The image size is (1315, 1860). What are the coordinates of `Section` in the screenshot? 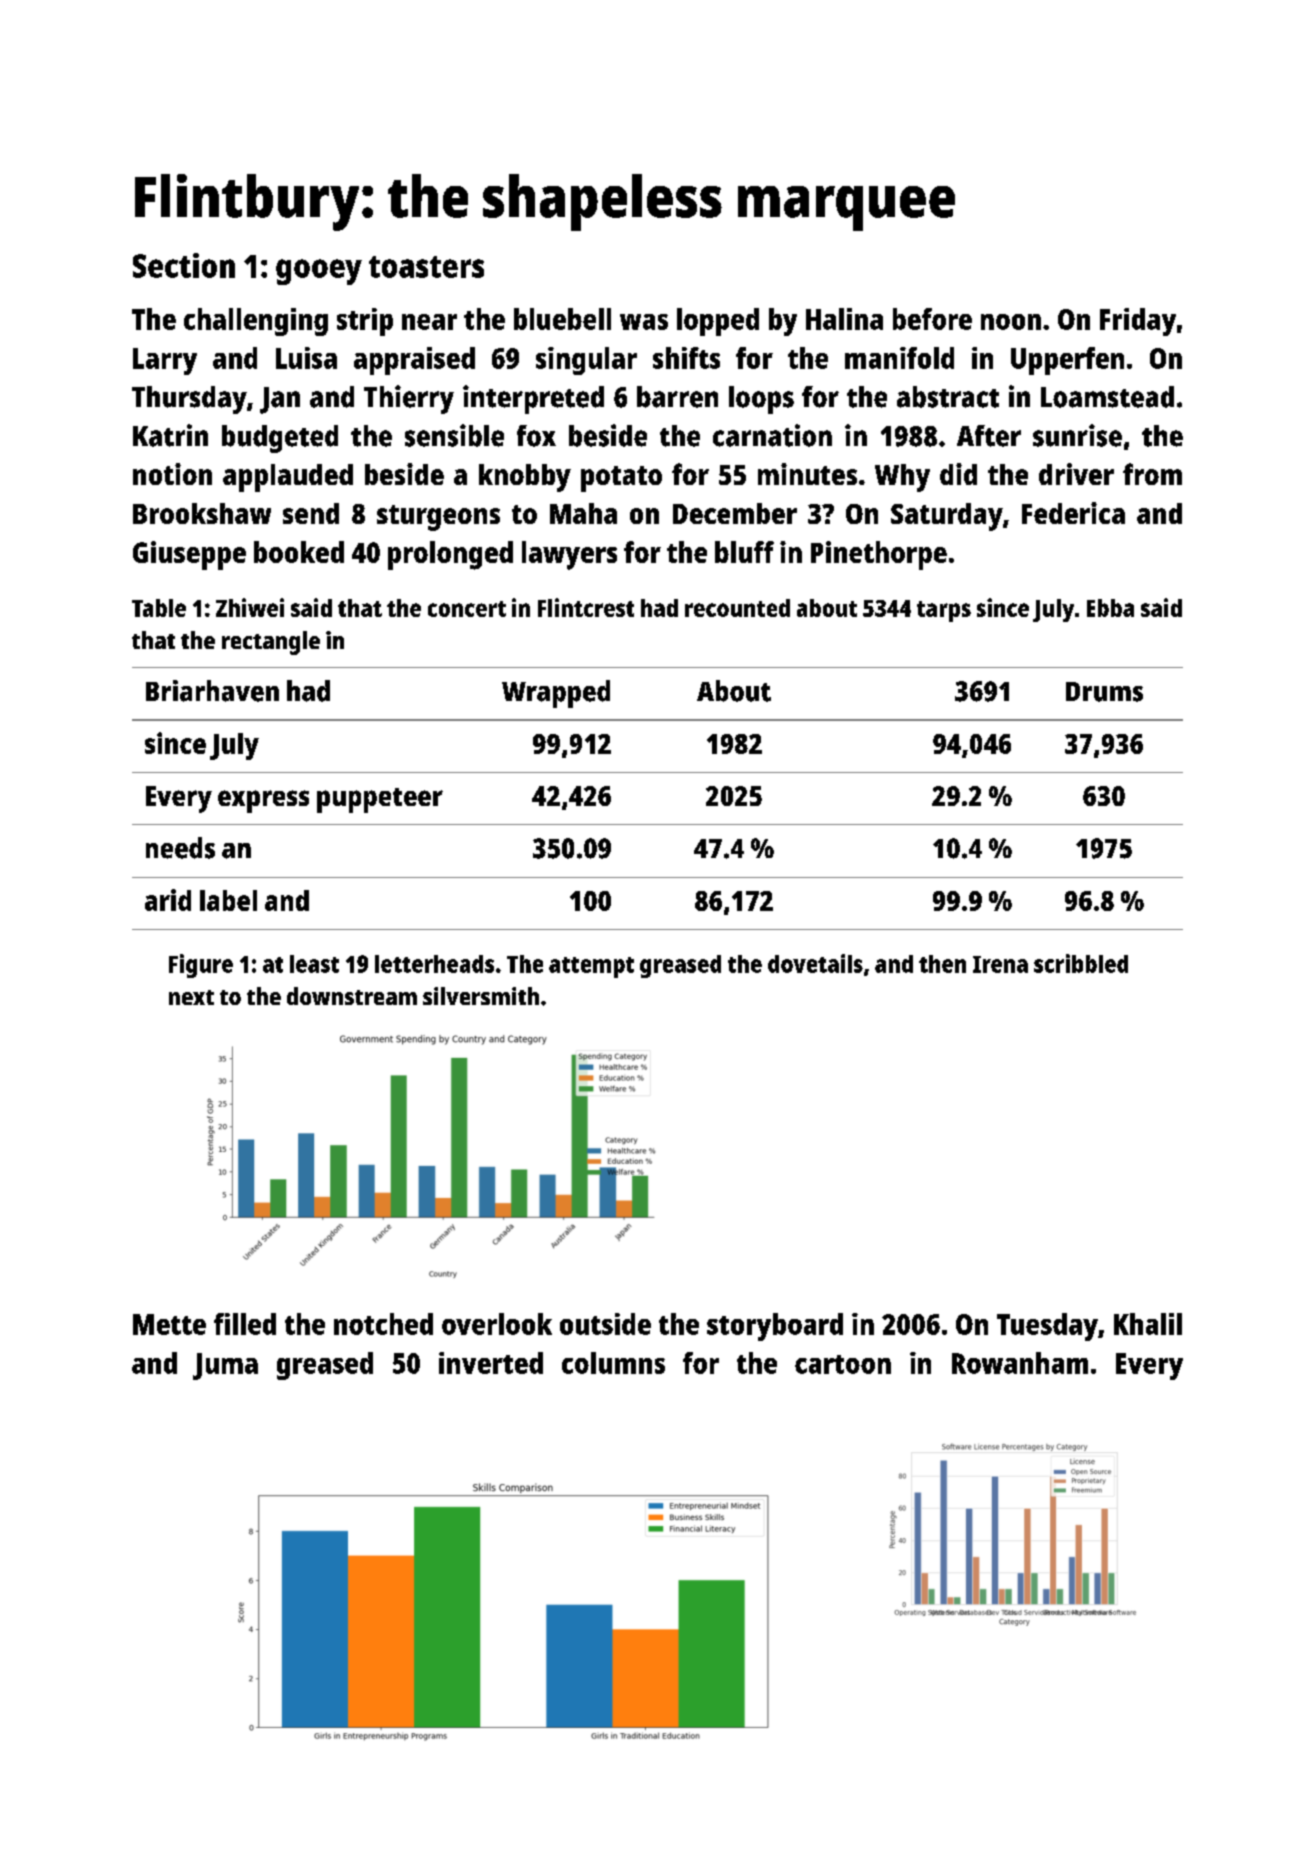 It's located at (184, 265).
